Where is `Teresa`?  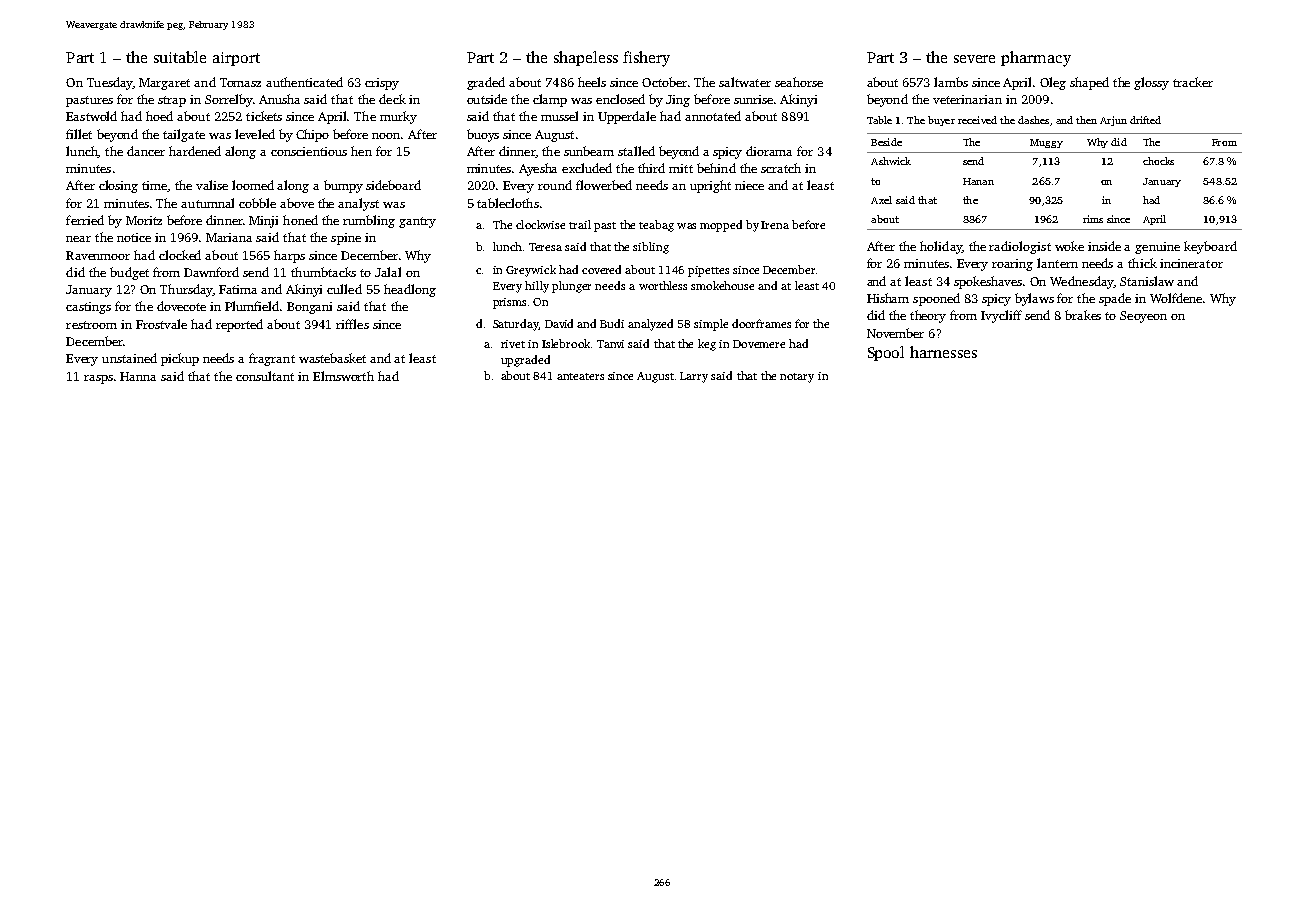
Teresa is located at coordinates (545, 247).
